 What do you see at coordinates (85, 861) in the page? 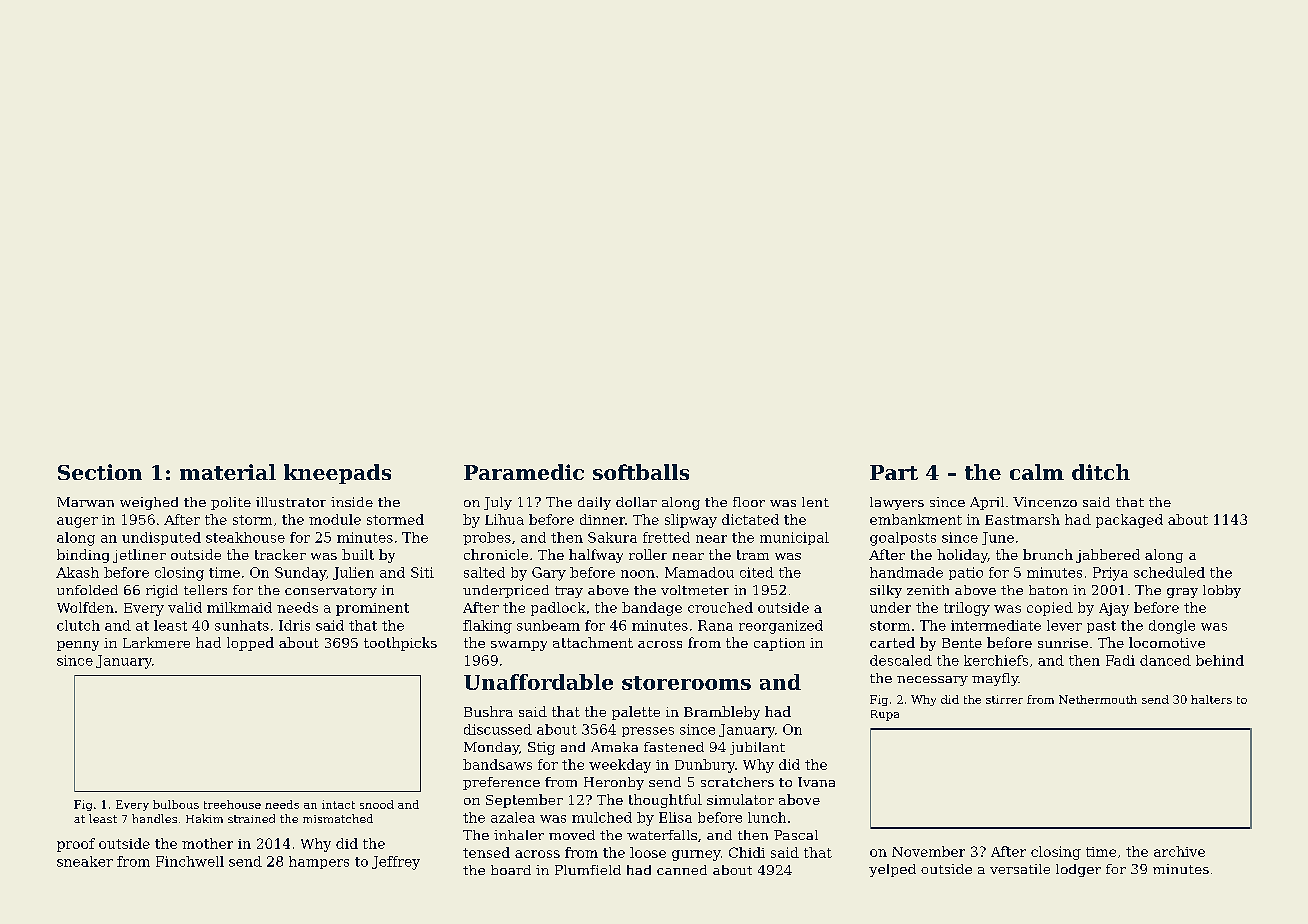
I see `sneaker` at bounding box center [85, 861].
